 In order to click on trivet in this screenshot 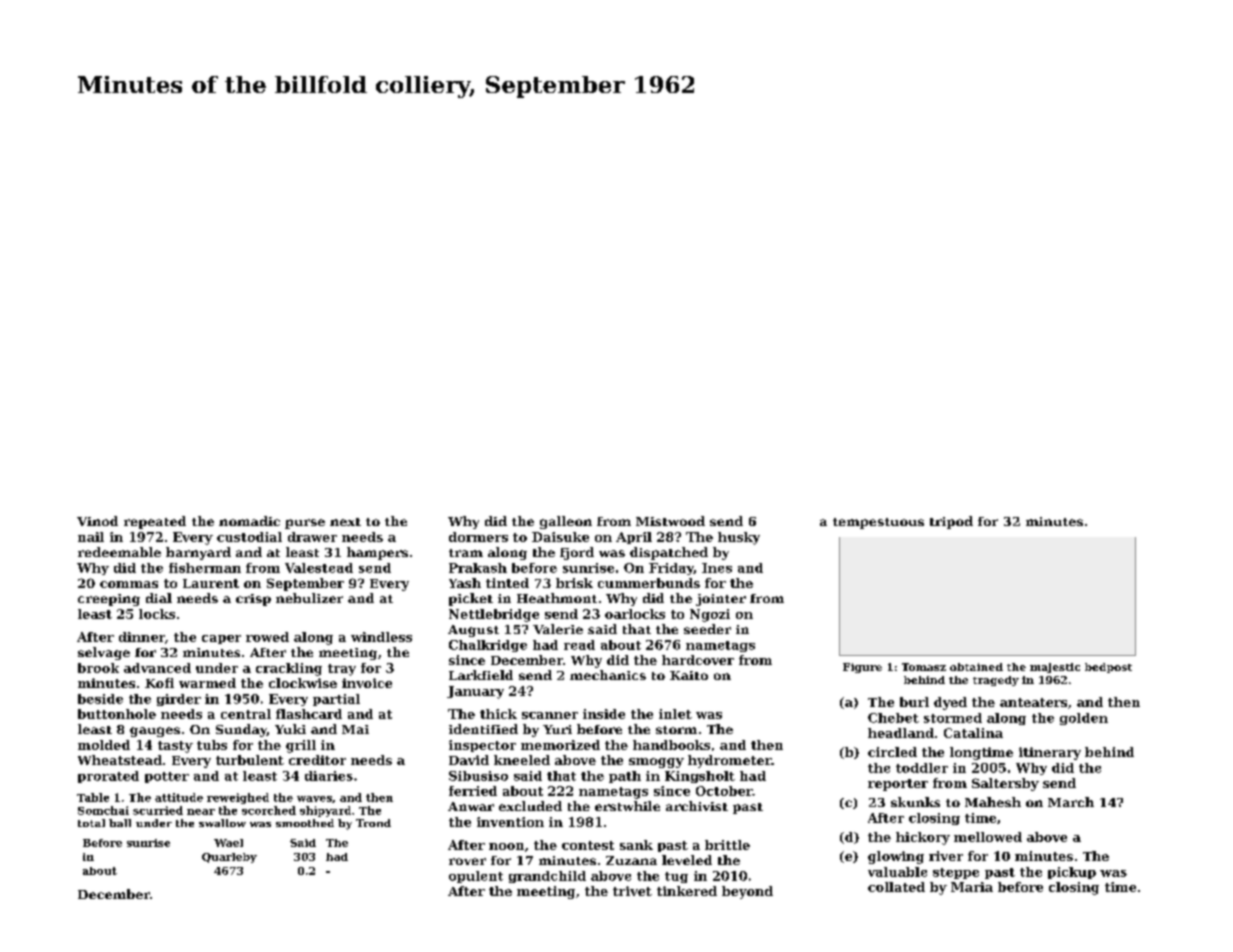, I will do `click(632, 891)`.
